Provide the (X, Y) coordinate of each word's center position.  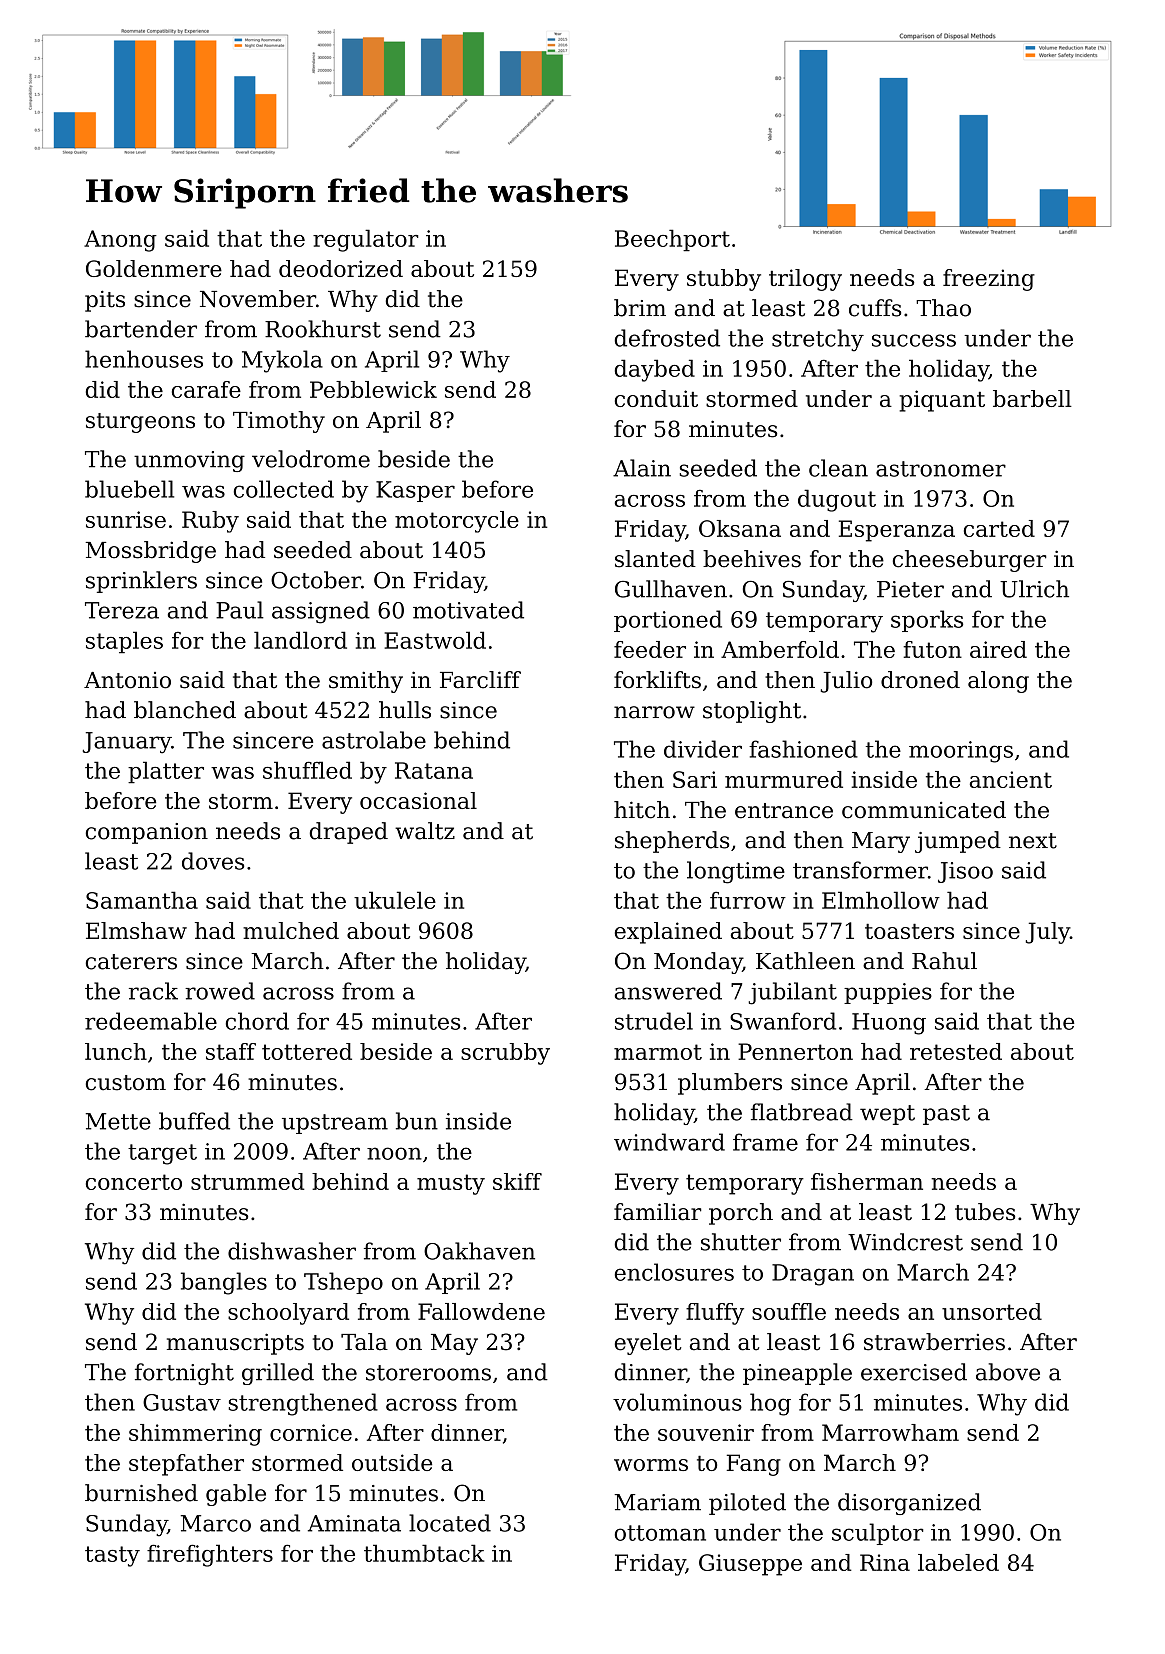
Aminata (354, 1523)
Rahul (944, 961)
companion (147, 833)
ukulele (395, 900)
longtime (736, 872)
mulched (291, 930)
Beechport (672, 240)
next (1033, 841)
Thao (943, 308)
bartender (141, 329)
